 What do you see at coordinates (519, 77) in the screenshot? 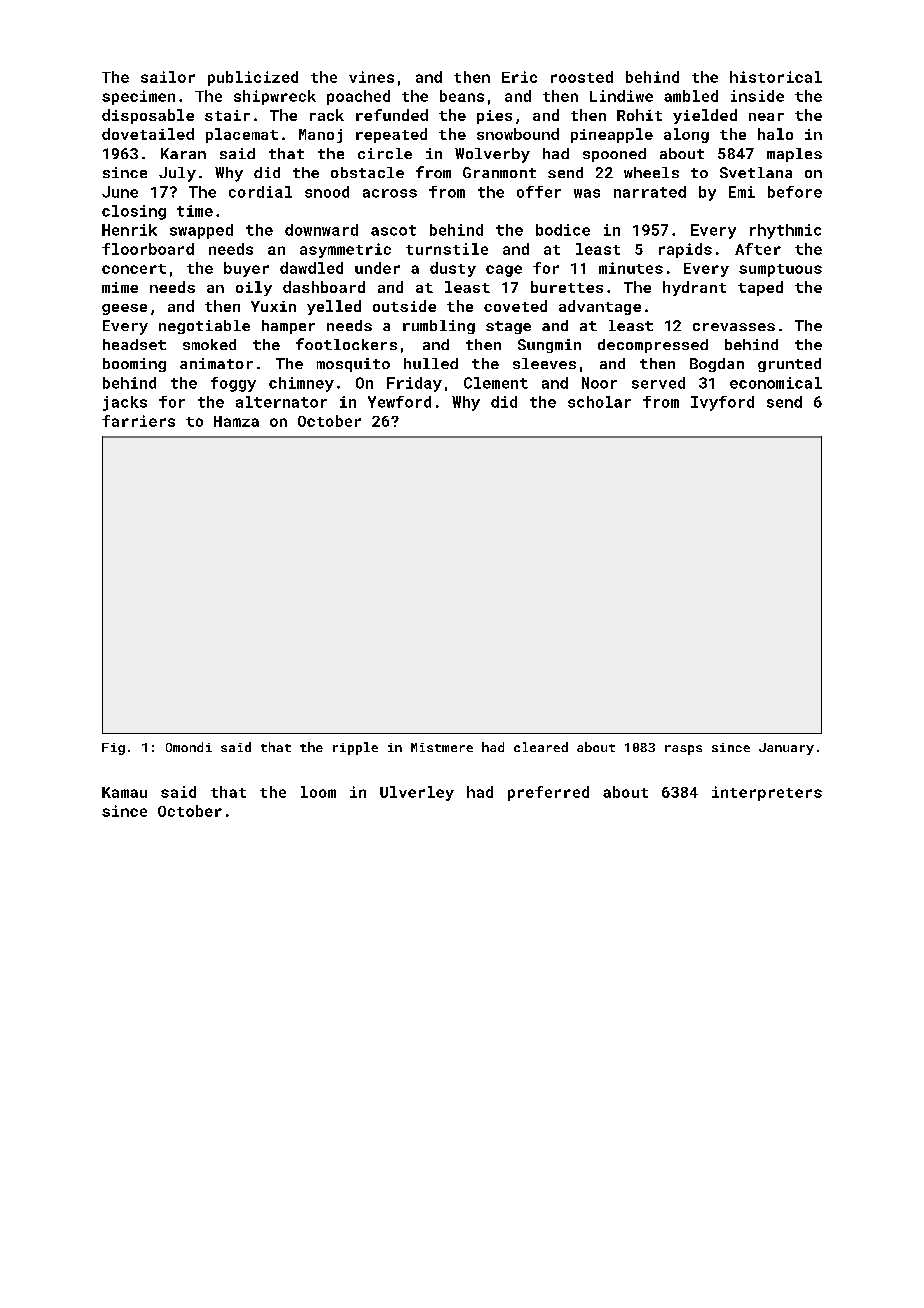
I see `Eric` at bounding box center [519, 77].
